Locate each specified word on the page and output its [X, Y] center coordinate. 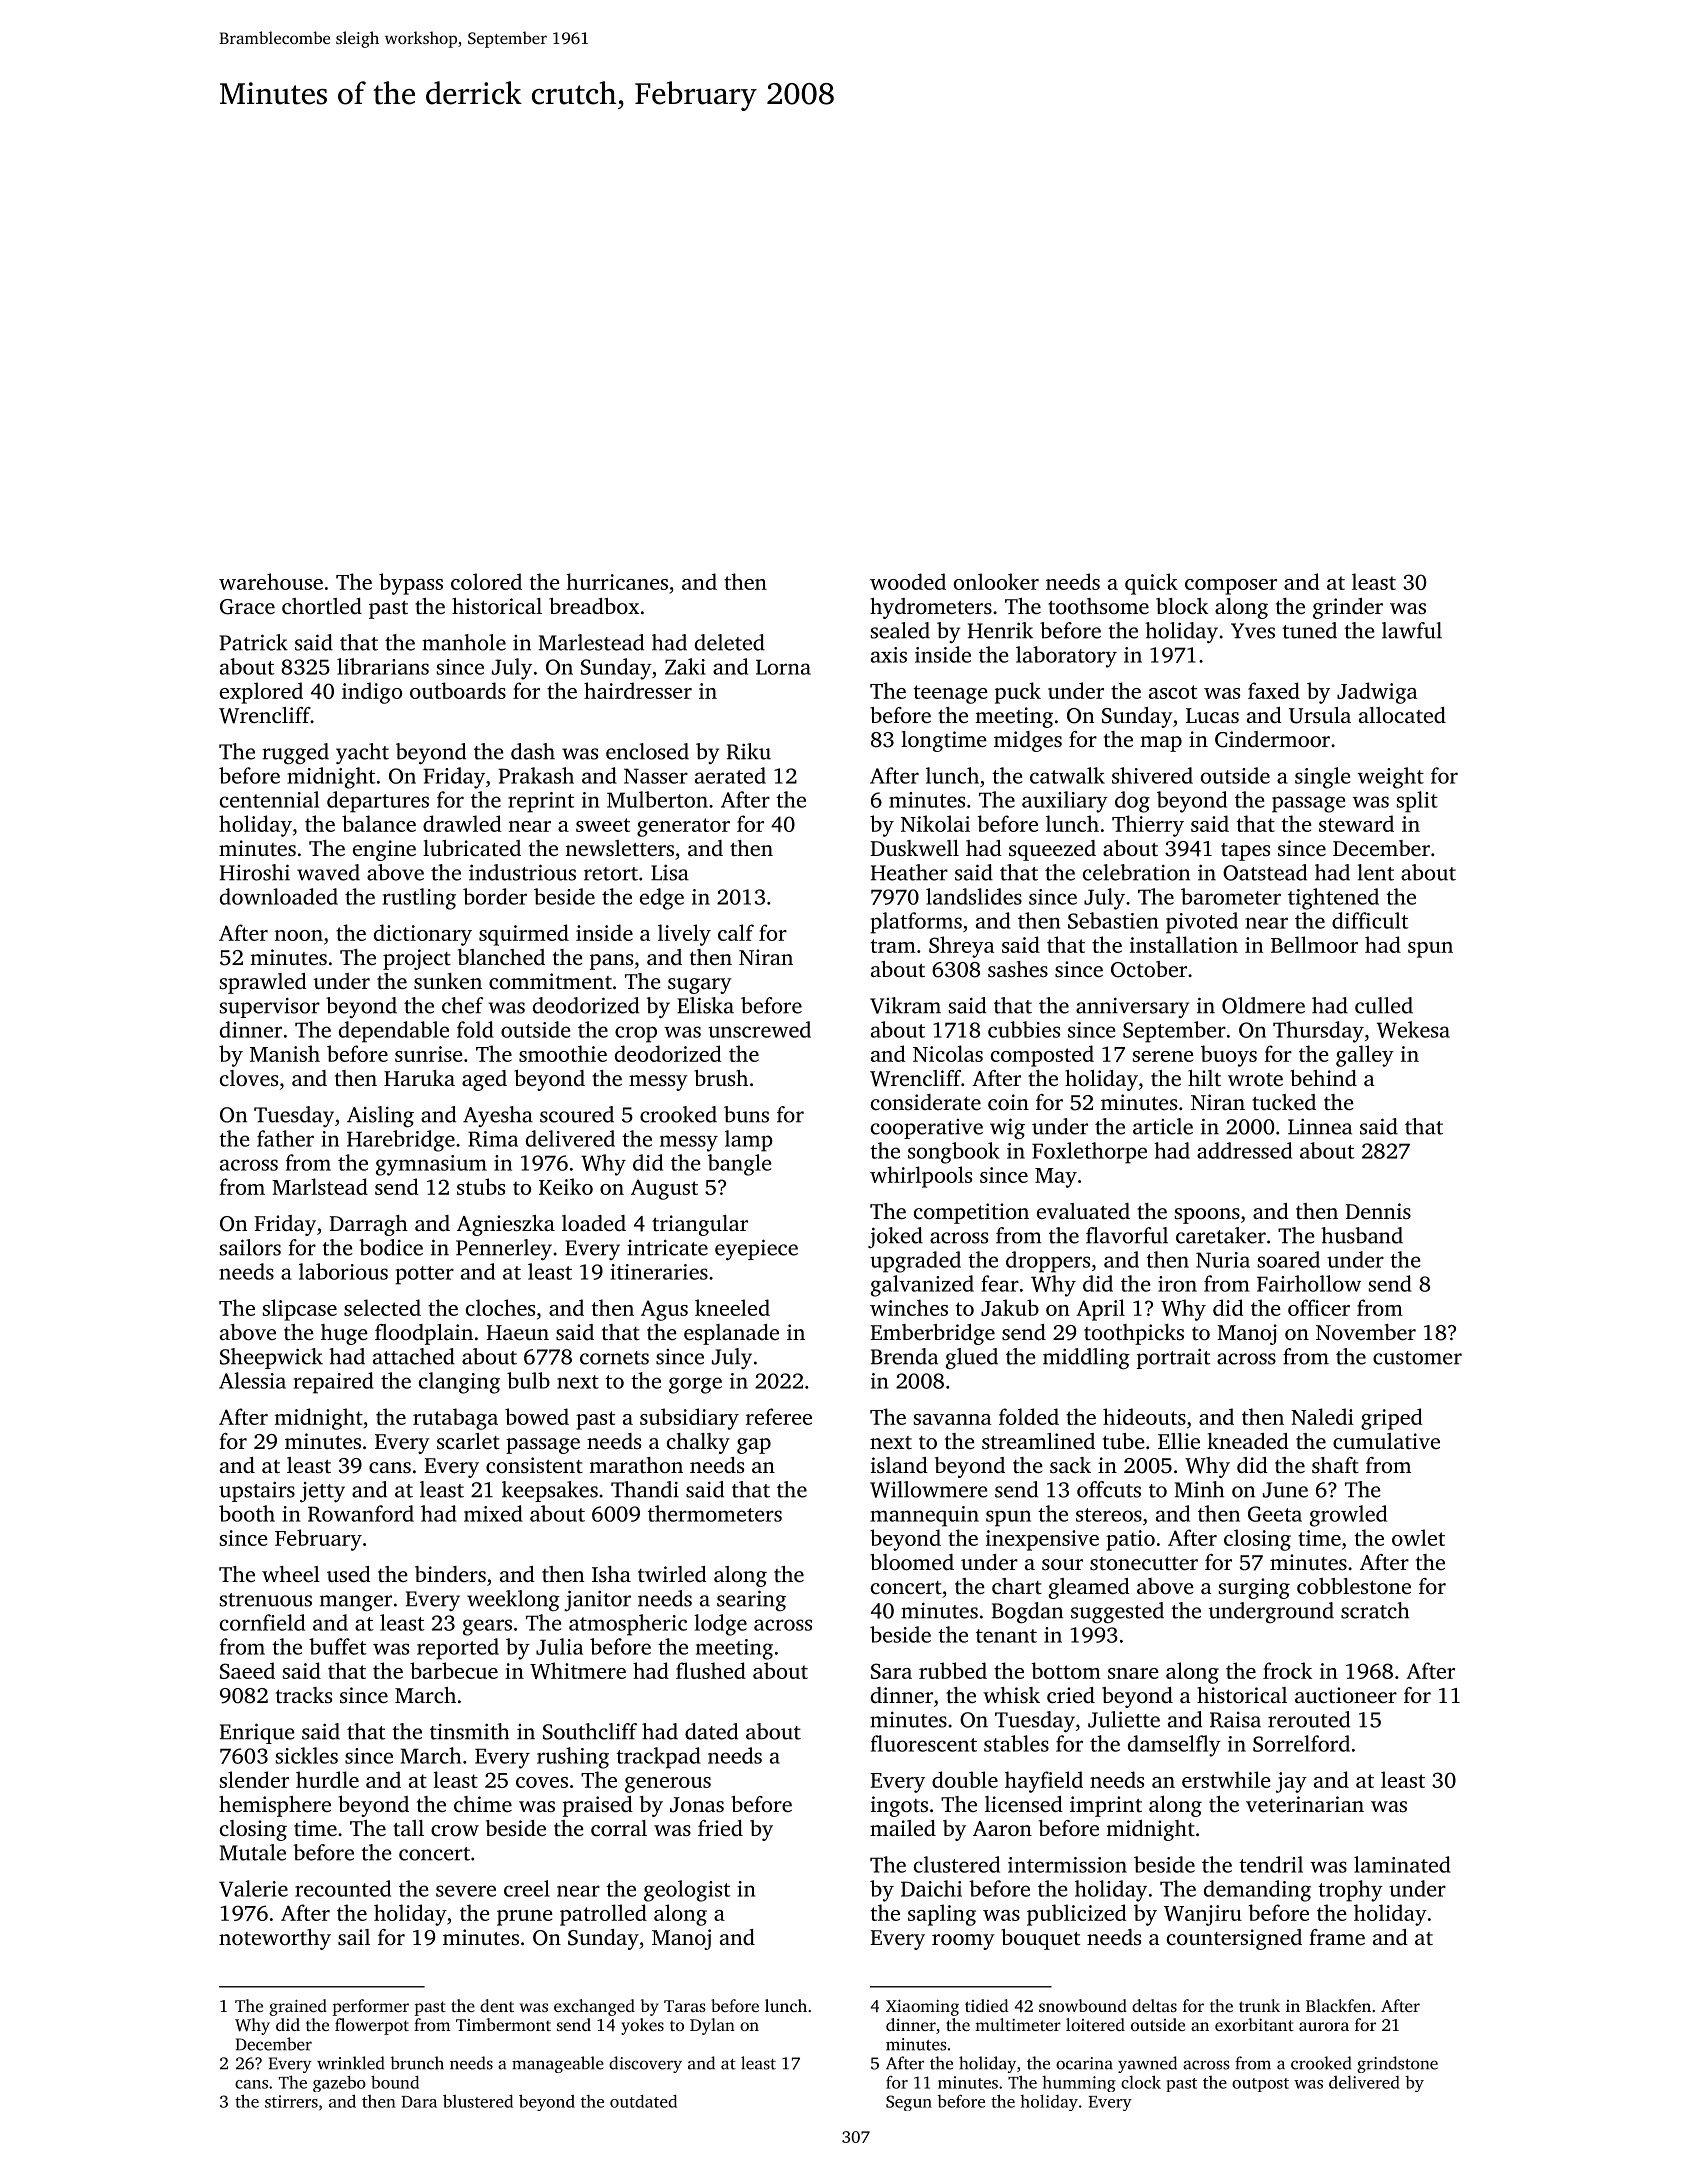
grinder [1348, 608]
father [285, 1138]
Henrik [1000, 630]
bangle [739, 1165]
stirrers [291, 2101]
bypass [411, 584]
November [1366, 1332]
